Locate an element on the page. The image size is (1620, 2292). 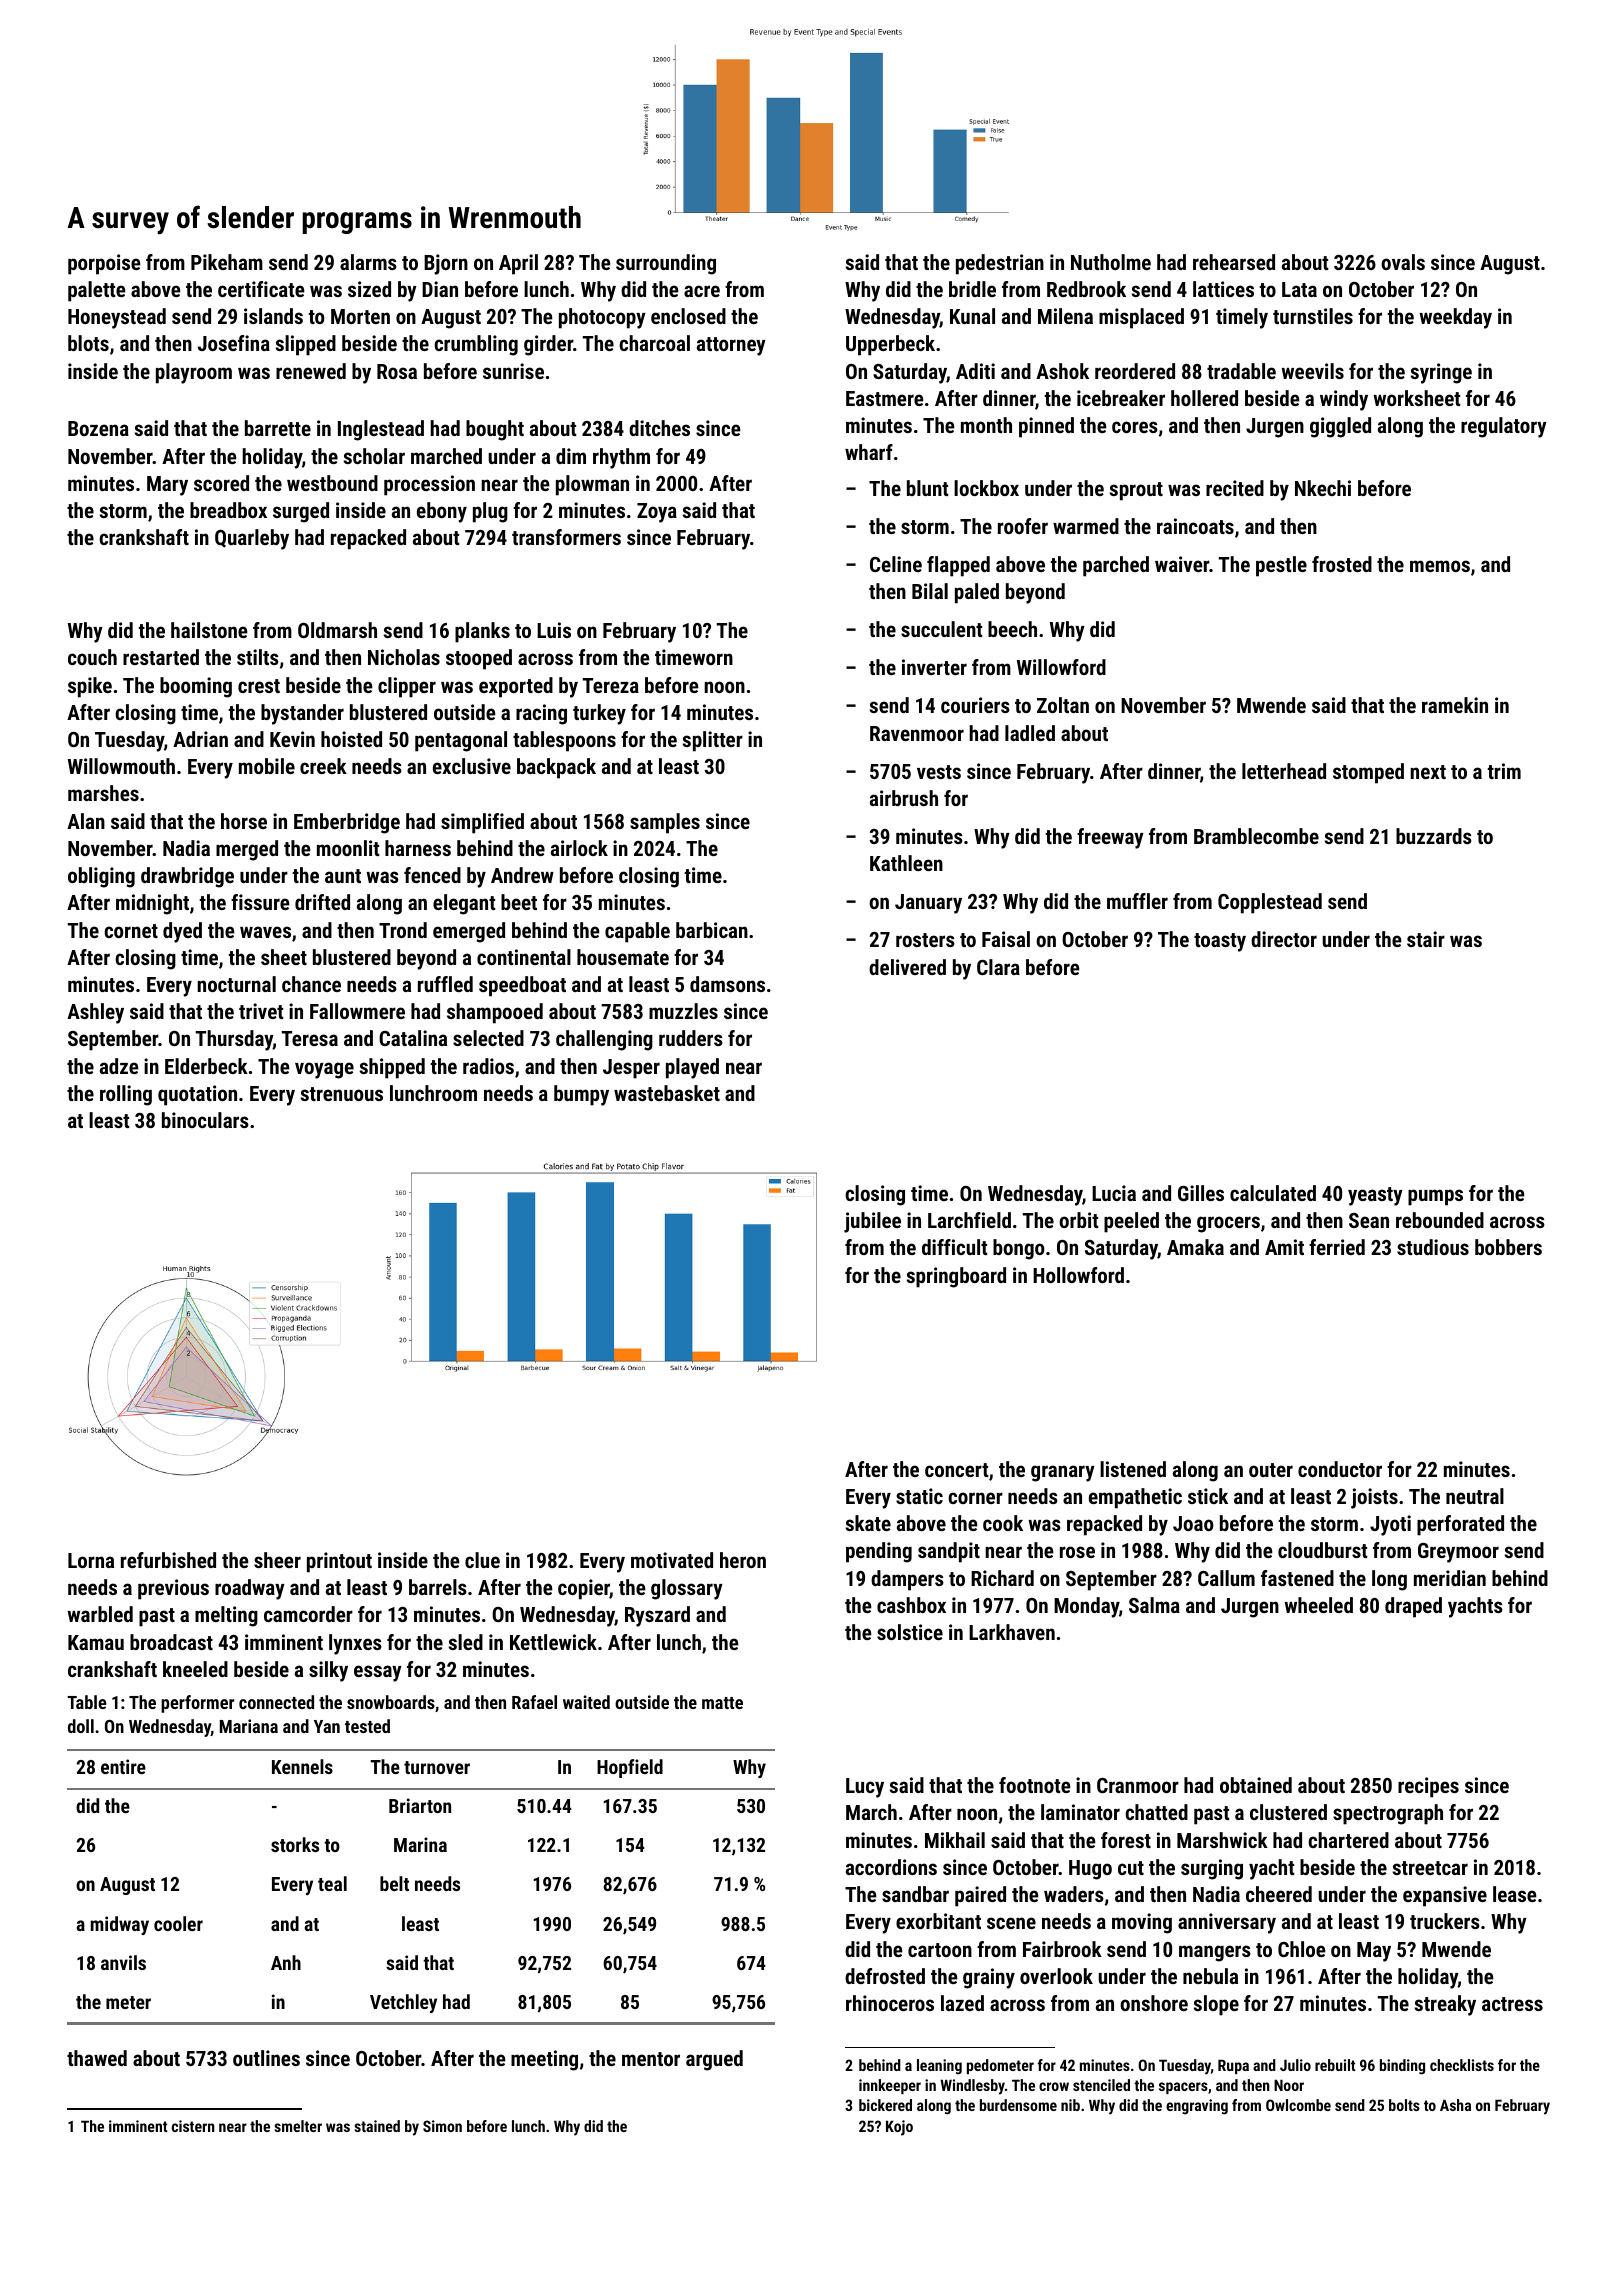
springboard is located at coordinates (956, 1277).
